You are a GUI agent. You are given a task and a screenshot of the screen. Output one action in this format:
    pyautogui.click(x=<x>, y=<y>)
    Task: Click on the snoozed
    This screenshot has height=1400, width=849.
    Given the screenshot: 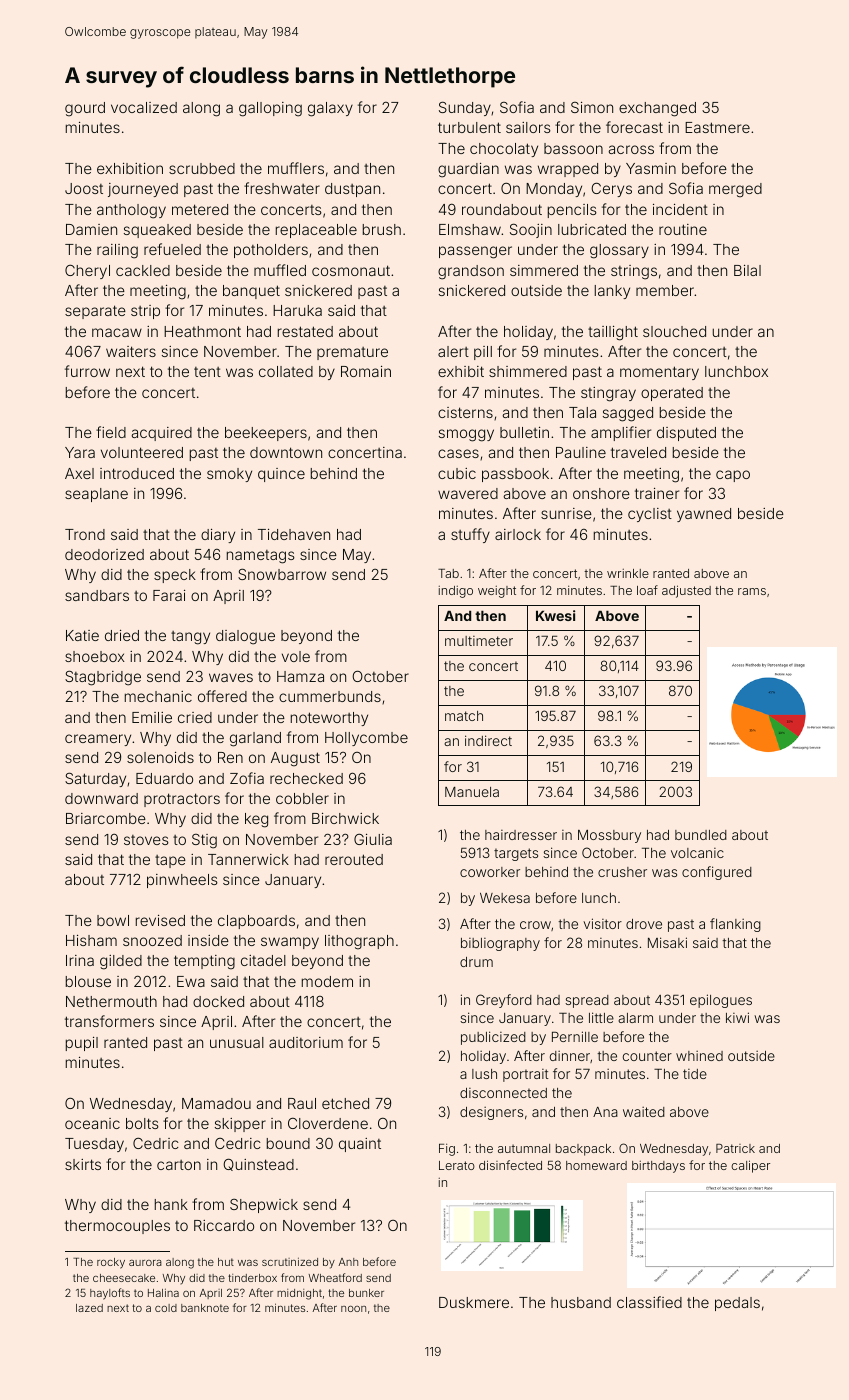 What is the action you would take?
    pyautogui.click(x=152, y=940)
